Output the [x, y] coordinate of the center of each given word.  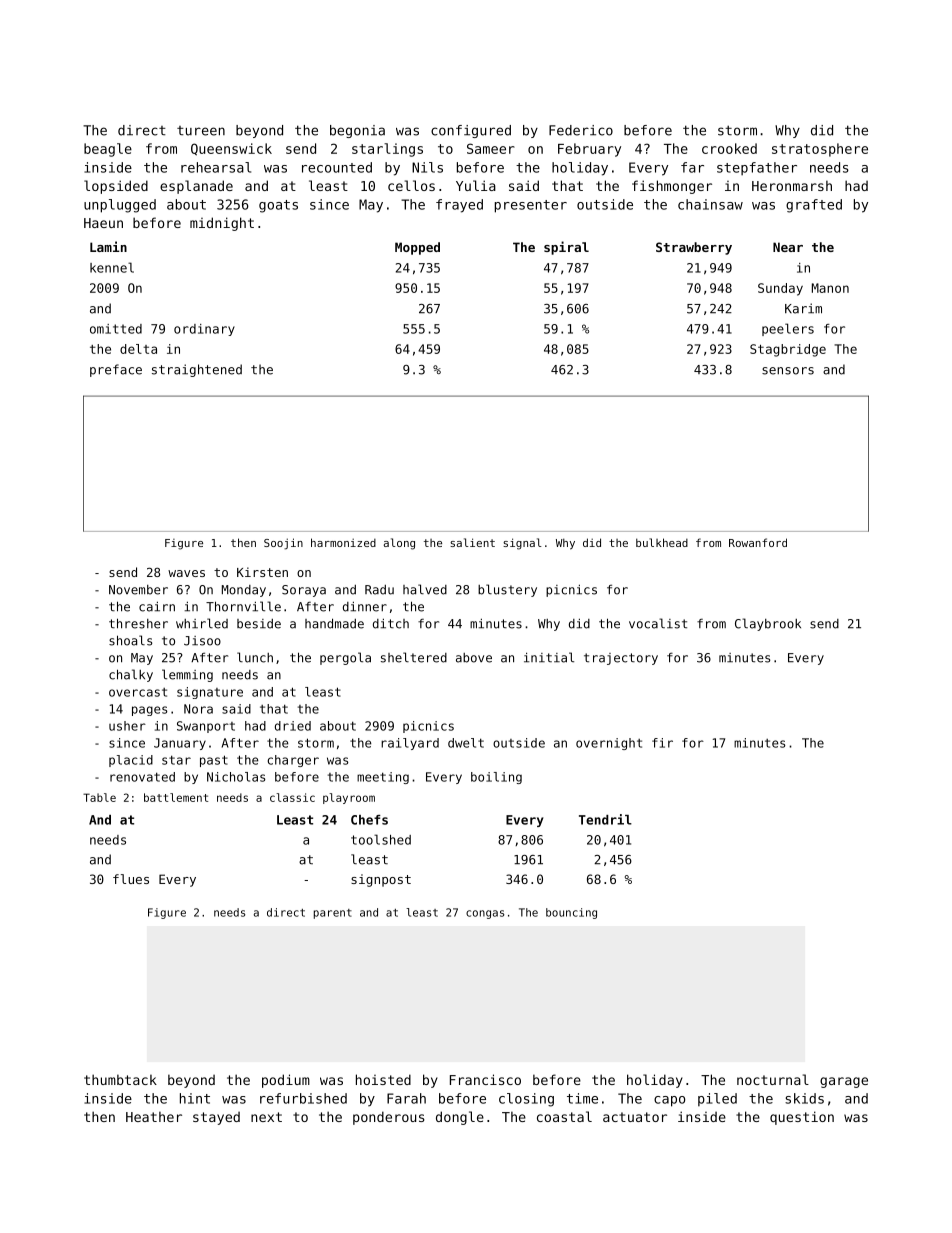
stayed [216, 1118]
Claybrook [768, 624]
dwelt [466, 743]
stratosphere [820, 150]
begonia [357, 131]
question [802, 1118]
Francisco [485, 1079]
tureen [201, 131]
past [214, 761]
